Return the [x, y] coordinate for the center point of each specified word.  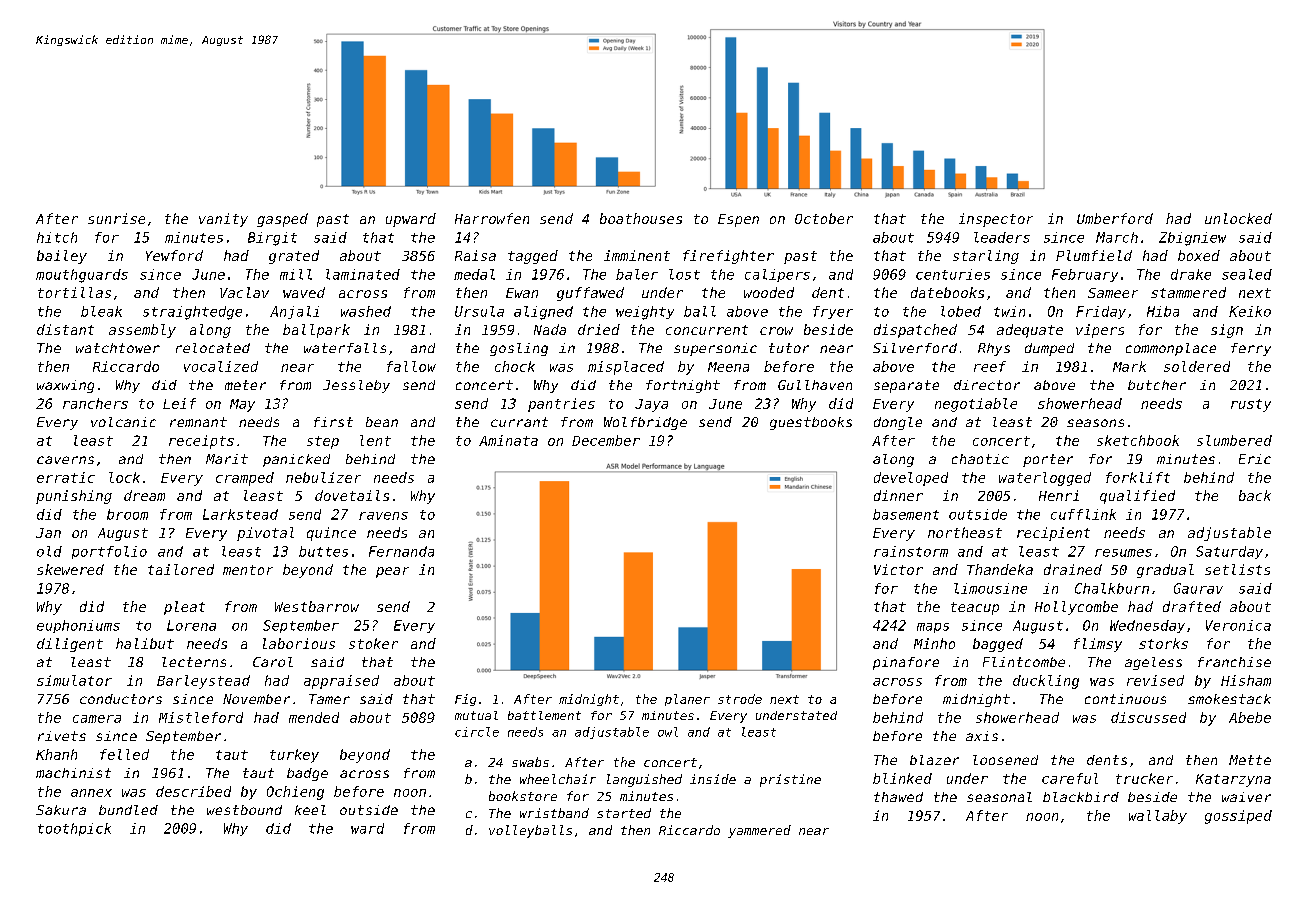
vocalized [221, 366]
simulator [74, 680]
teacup [975, 608]
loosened [1005, 760]
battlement [544, 715]
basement [906, 514]
